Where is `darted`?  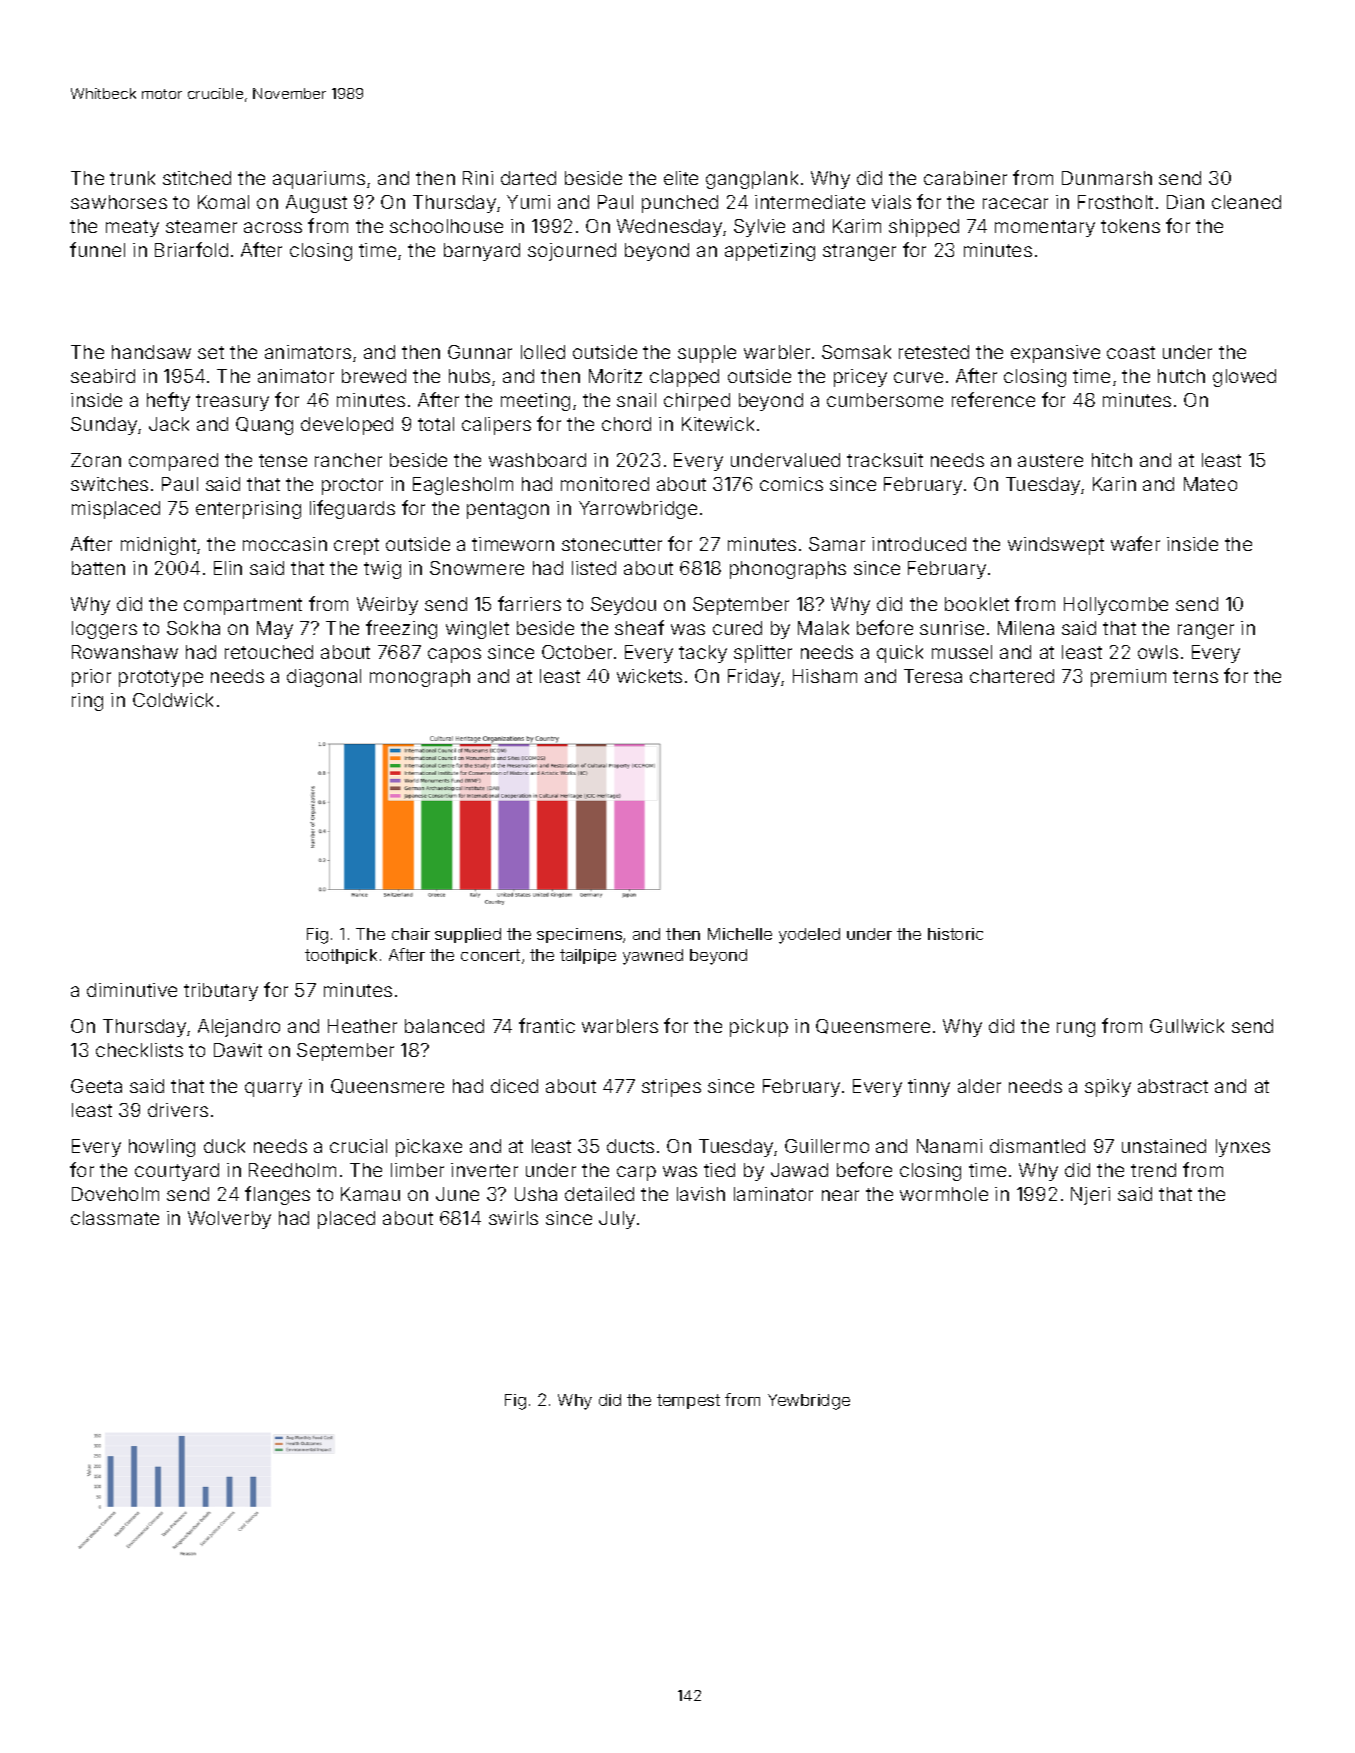
darted is located at coordinates (528, 178).
